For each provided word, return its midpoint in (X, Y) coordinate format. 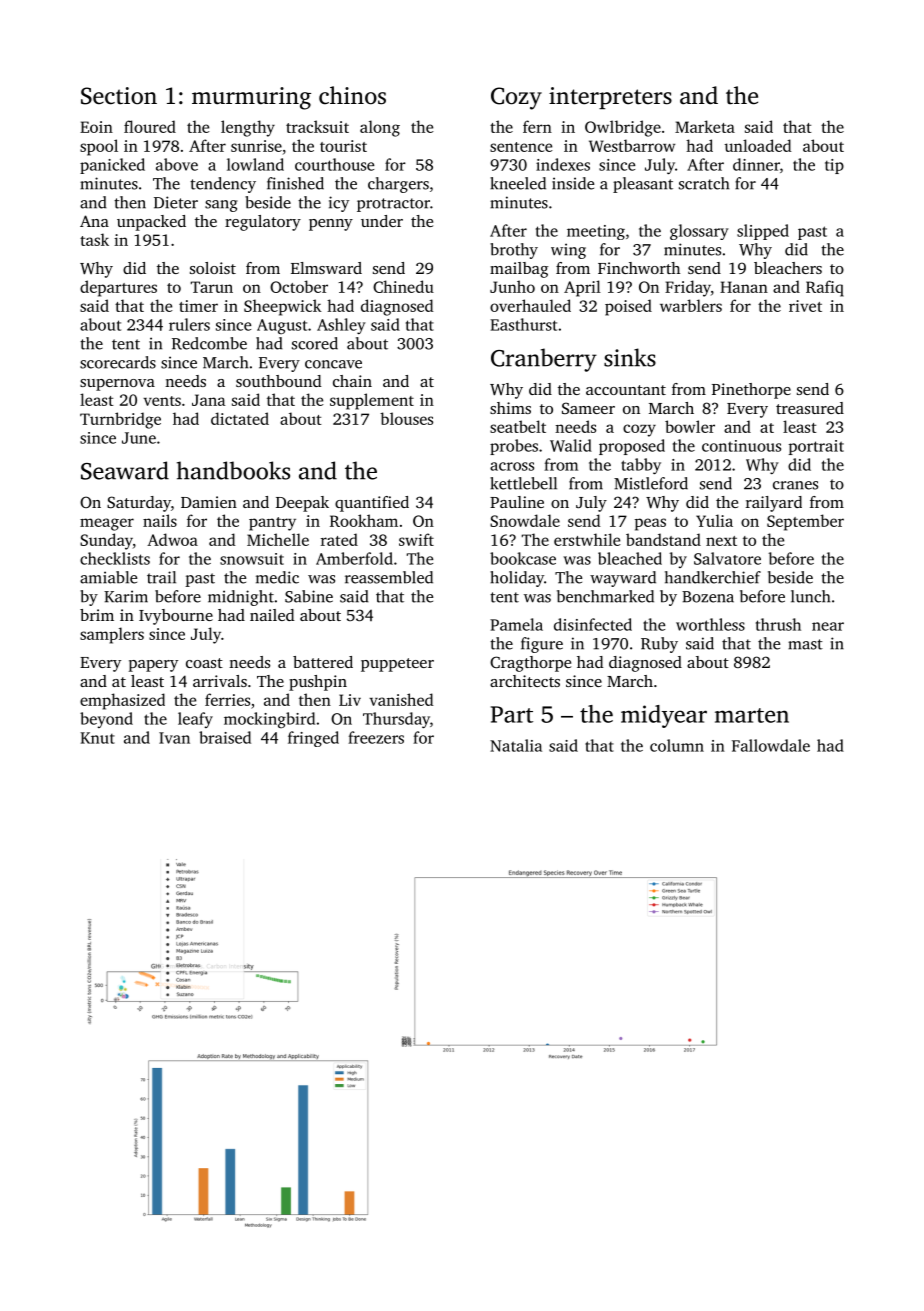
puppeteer (397, 665)
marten (752, 715)
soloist (213, 268)
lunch (810, 596)
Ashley (341, 326)
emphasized (122, 701)
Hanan (744, 287)
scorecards (118, 362)
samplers (112, 635)
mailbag (519, 270)
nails (160, 520)
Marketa (705, 126)
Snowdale (525, 520)
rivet (805, 306)
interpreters (610, 98)
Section (119, 96)
